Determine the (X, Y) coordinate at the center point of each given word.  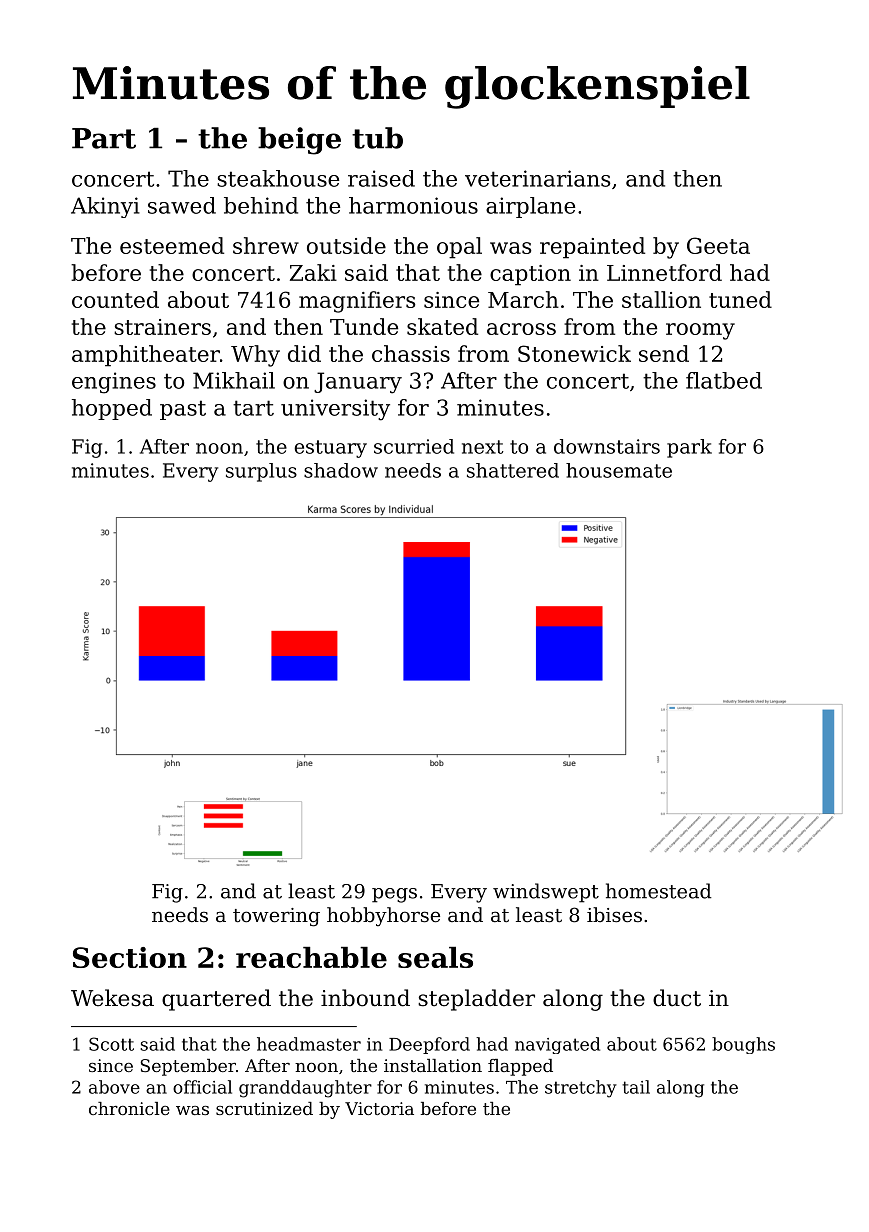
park (689, 448)
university (335, 410)
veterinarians (538, 178)
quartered (216, 1000)
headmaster (309, 1044)
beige (299, 141)
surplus (261, 472)
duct (677, 998)
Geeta (718, 245)
